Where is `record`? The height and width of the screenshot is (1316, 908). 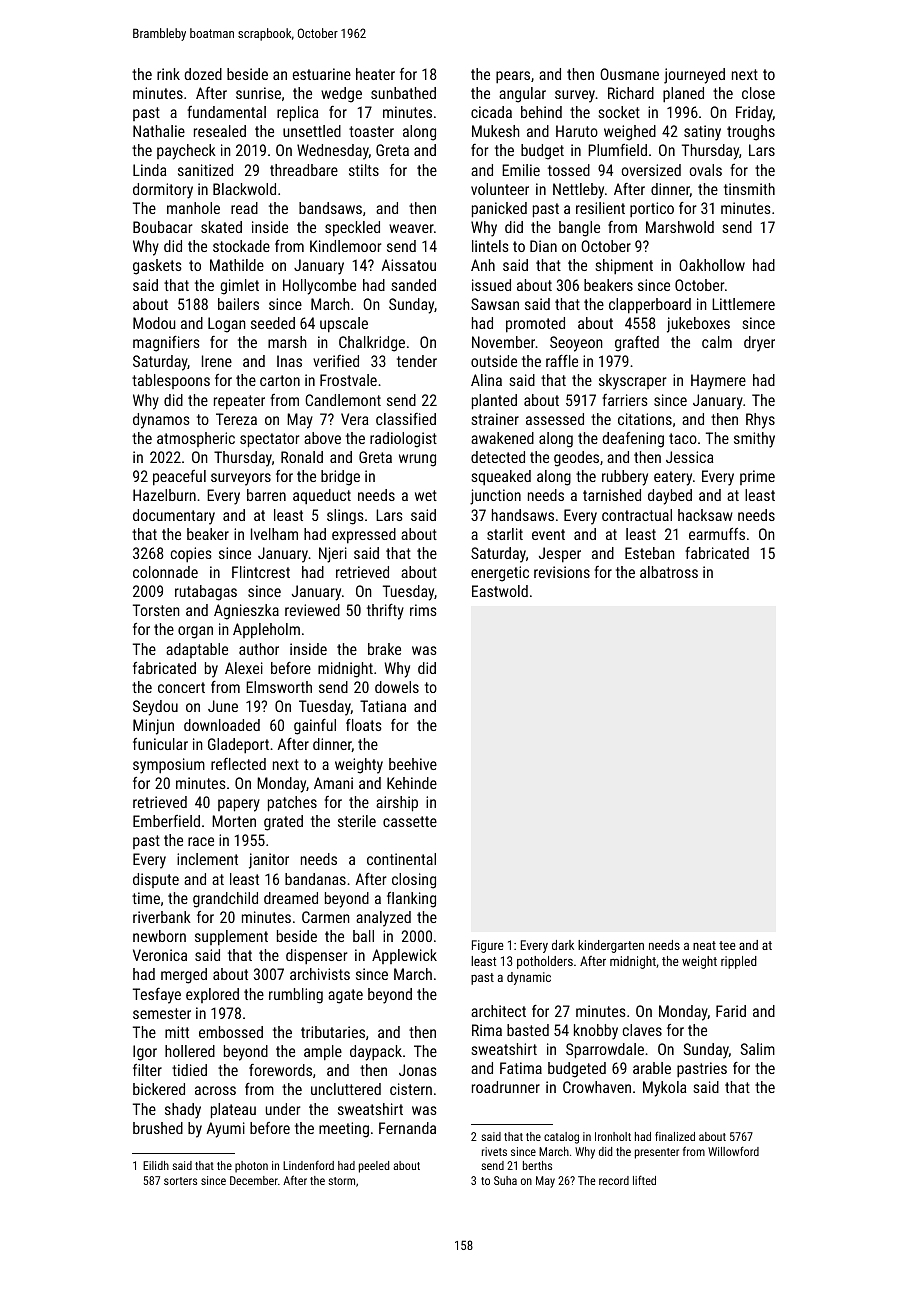 record is located at coordinates (614, 1180).
